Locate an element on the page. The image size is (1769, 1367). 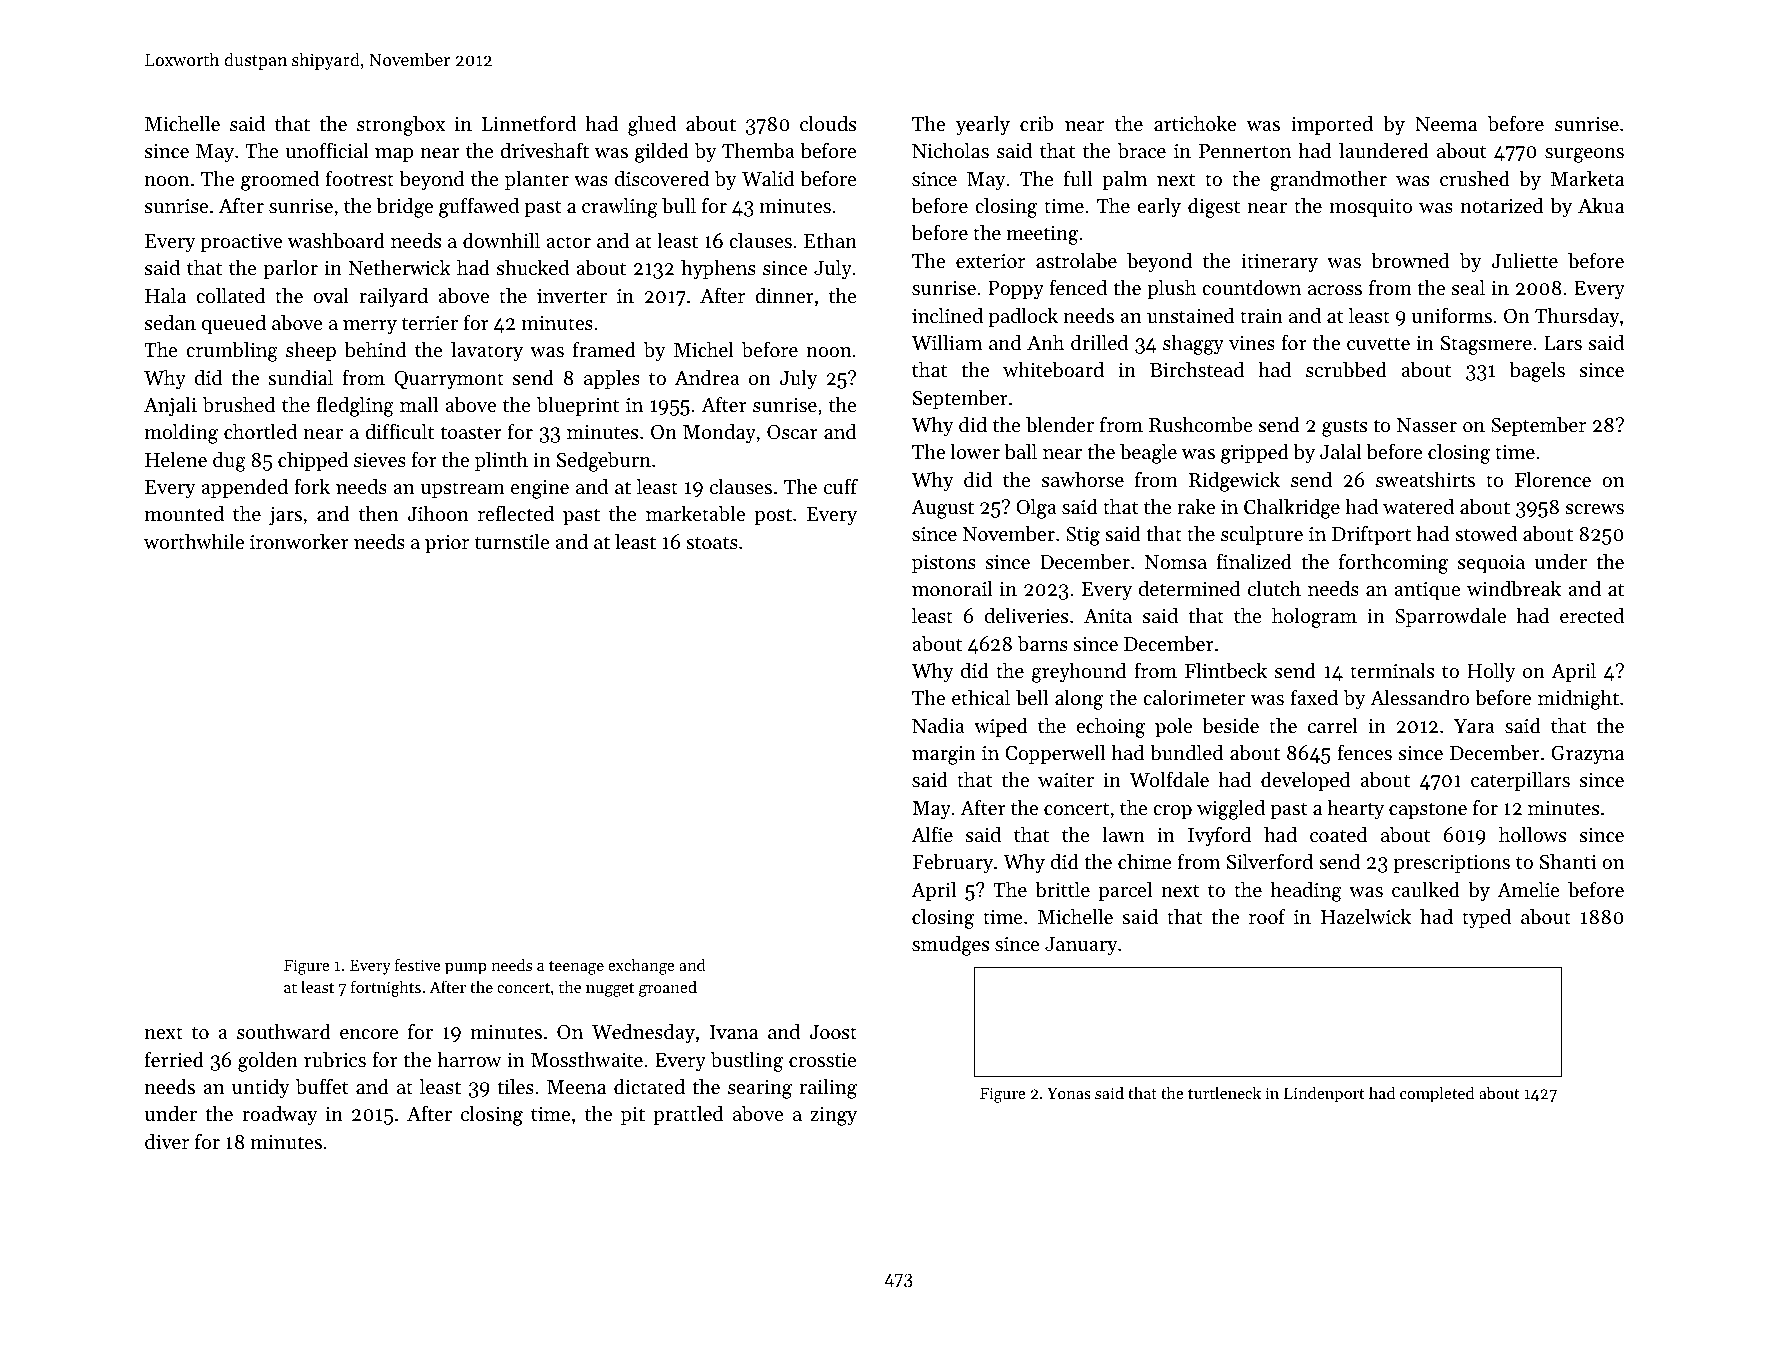
roadway is located at coordinates (280, 1115).
